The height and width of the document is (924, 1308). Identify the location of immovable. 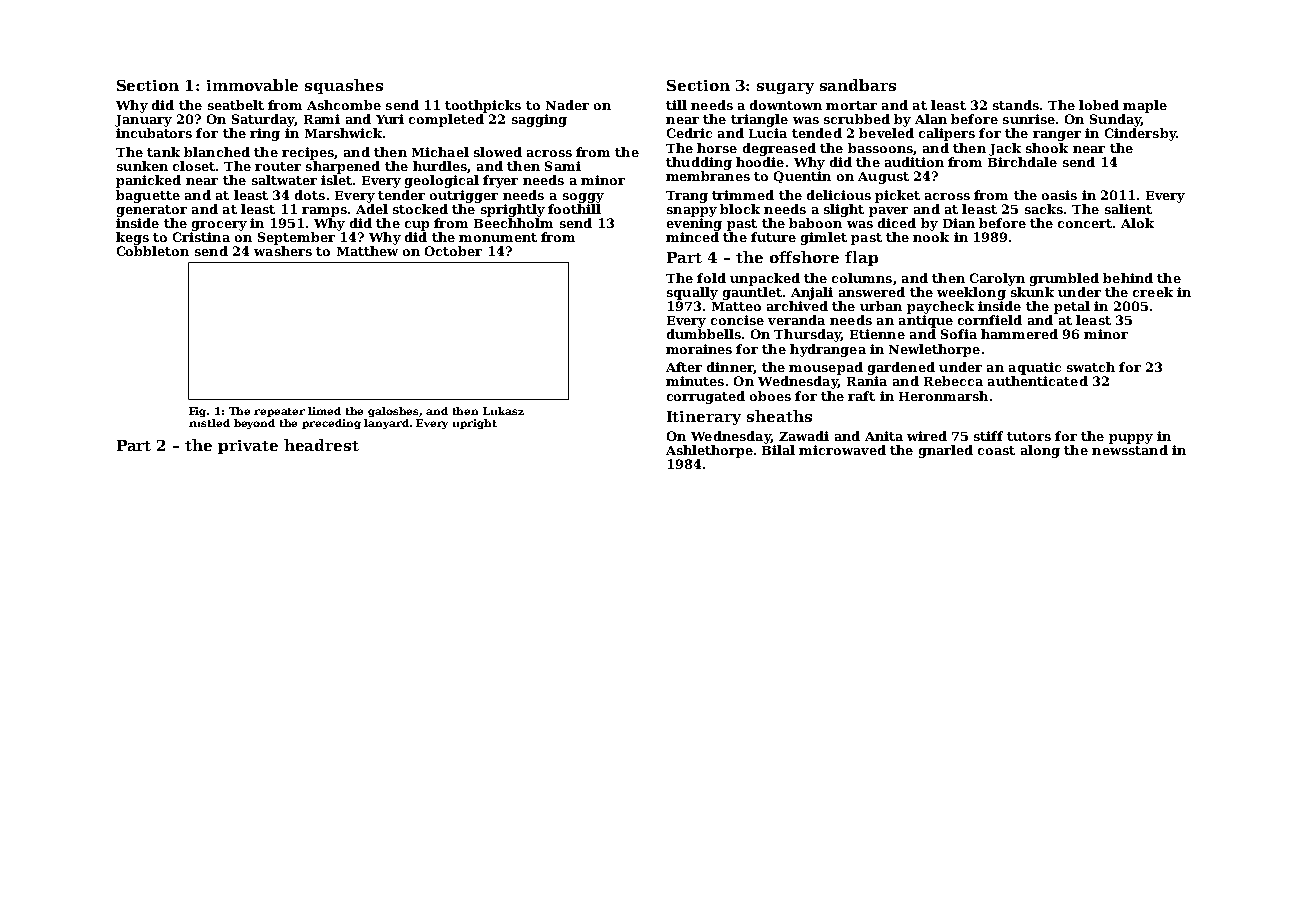
(252, 85).
